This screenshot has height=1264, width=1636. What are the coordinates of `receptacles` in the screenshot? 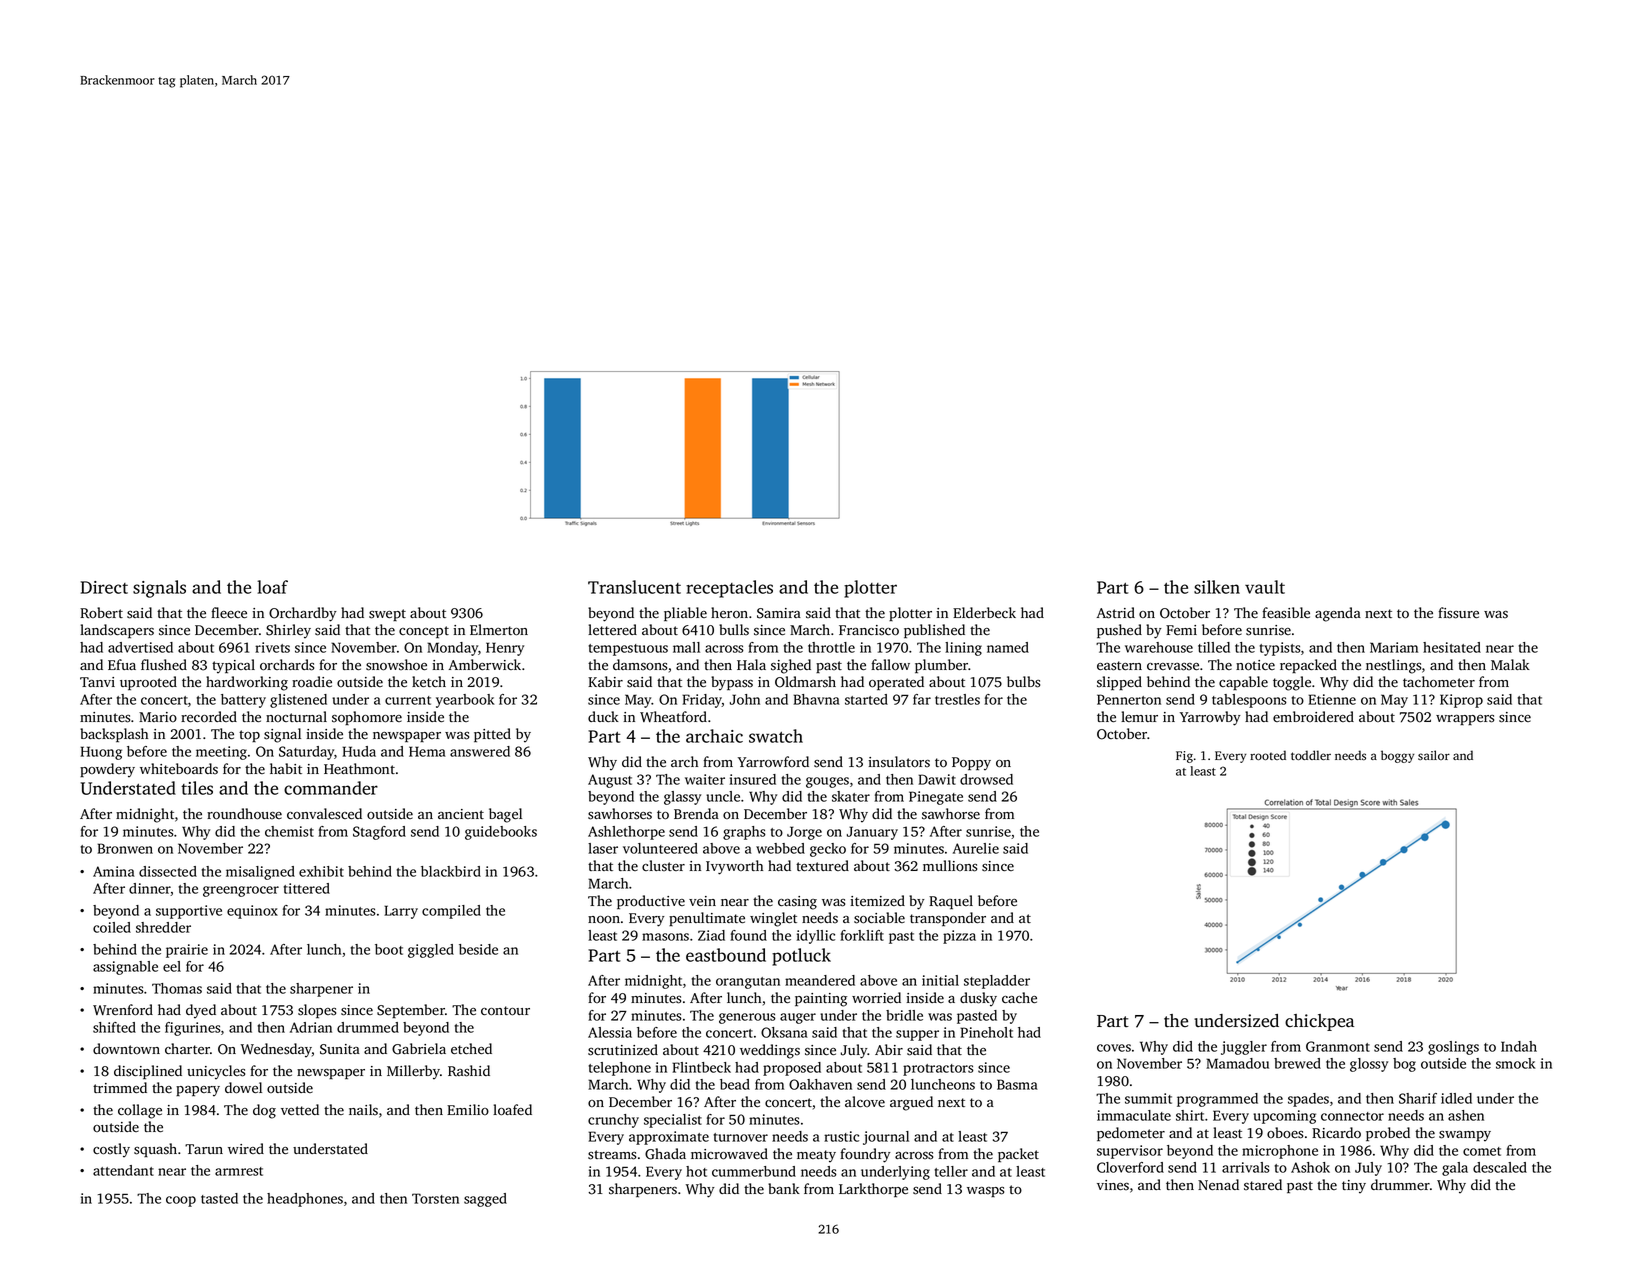 It's located at (729, 589).
